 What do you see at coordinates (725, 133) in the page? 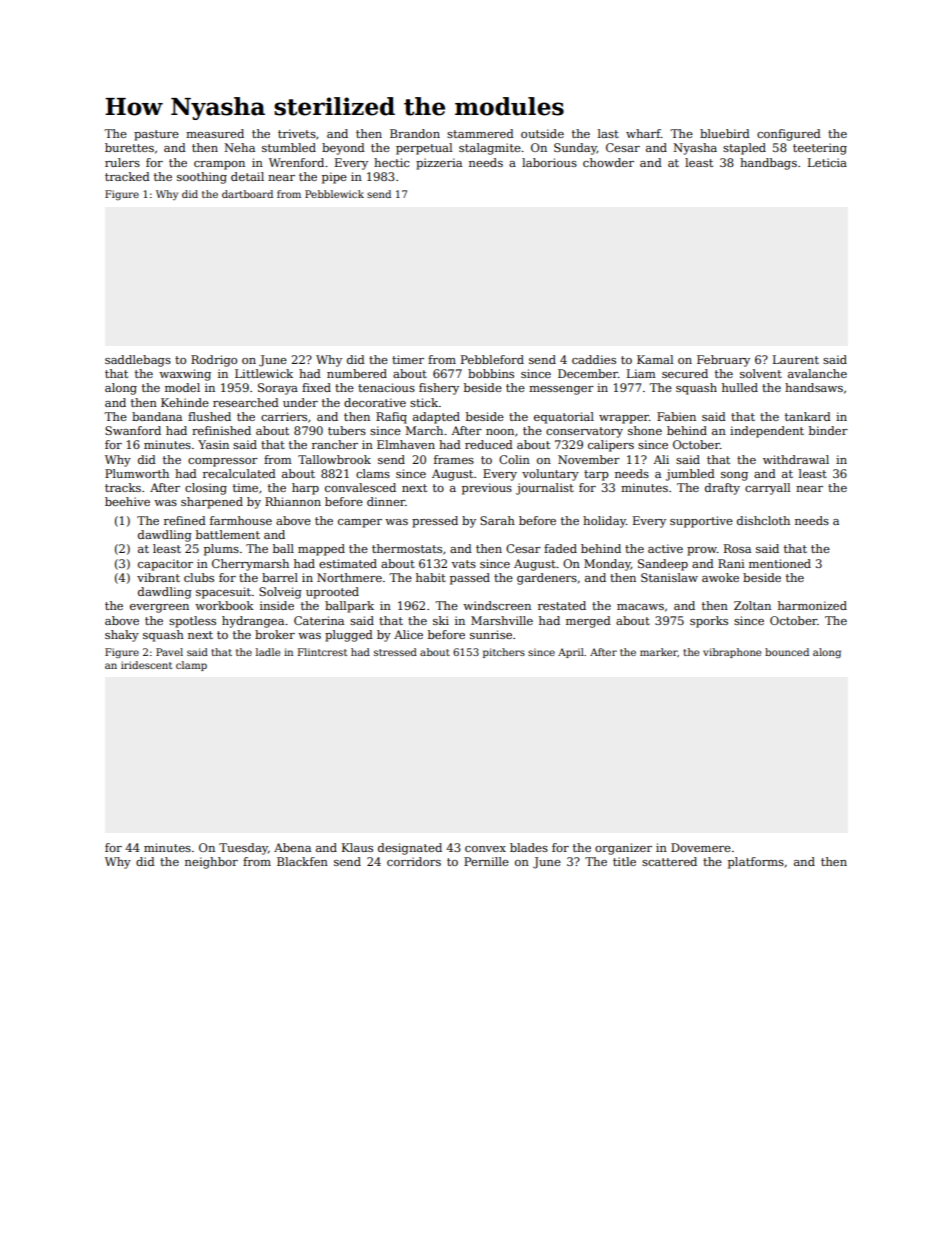
I see `bluebird` at bounding box center [725, 133].
